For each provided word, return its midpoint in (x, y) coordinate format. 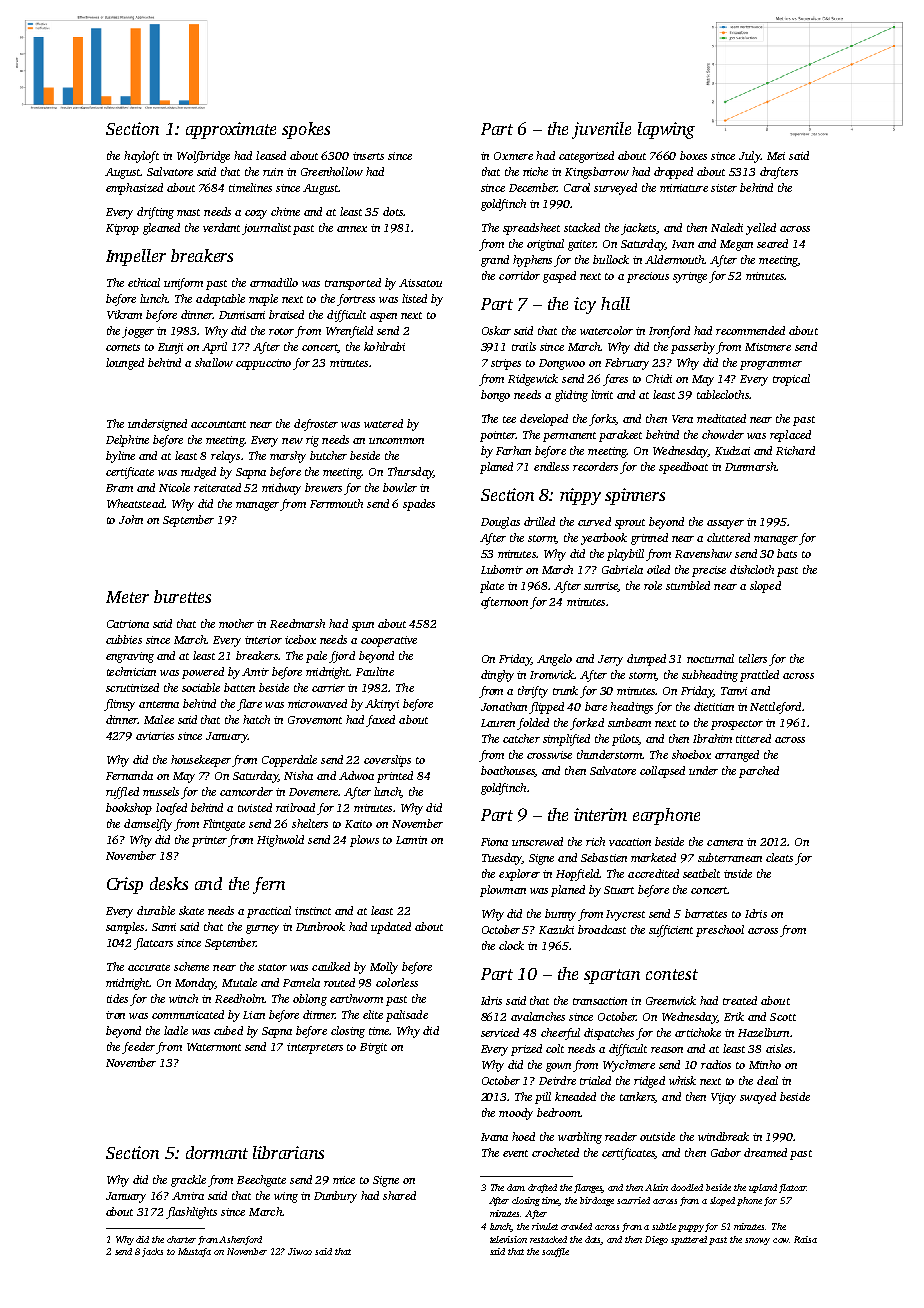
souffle (555, 1252)
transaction (600, 1001)
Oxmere (513, 156)
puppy (691, 1228)
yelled (761, 229)
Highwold (280, 841)
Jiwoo (300, 1251)
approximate (231, 130)
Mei (776, 156)
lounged (125, 364)
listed (414, 298)
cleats (779, 857)
